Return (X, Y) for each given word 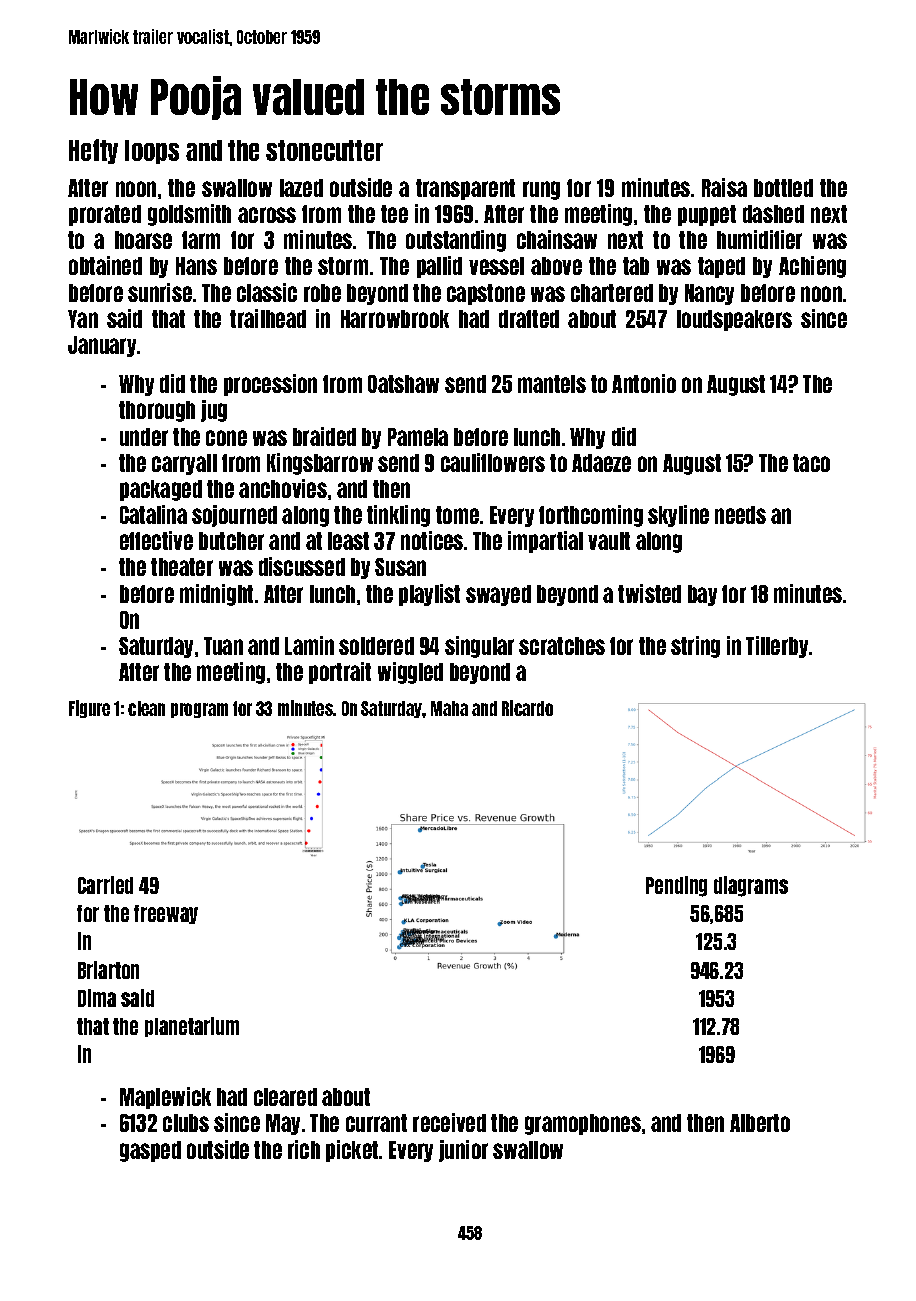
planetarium (192, 1027)
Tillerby (777, 647)
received (449, 1122)
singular (479, 647)
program (199, 710)
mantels (552, 384)
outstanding (456, 241)
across (267, 215)
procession (270, 385)
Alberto (760, 1123)
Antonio (644, 383)
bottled (783, 188)
